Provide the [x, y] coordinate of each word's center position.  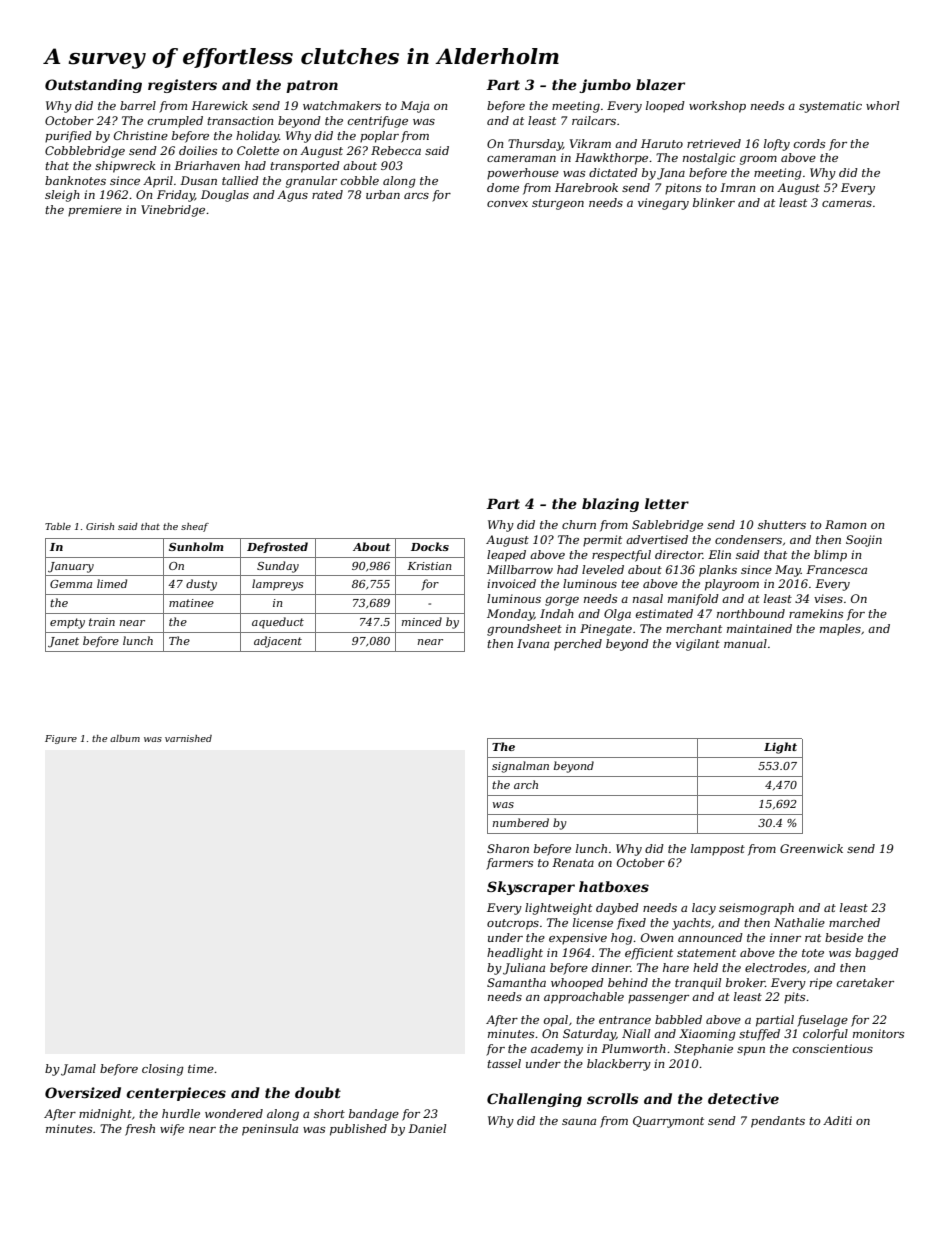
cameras [847, 204]
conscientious [833, 1048]
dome [503, 187]
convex [507, 204]
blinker [714, 202]
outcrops [513, 924]
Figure [61, 739]
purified [68, 137]
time [201, 1068]
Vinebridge [173, 211]
